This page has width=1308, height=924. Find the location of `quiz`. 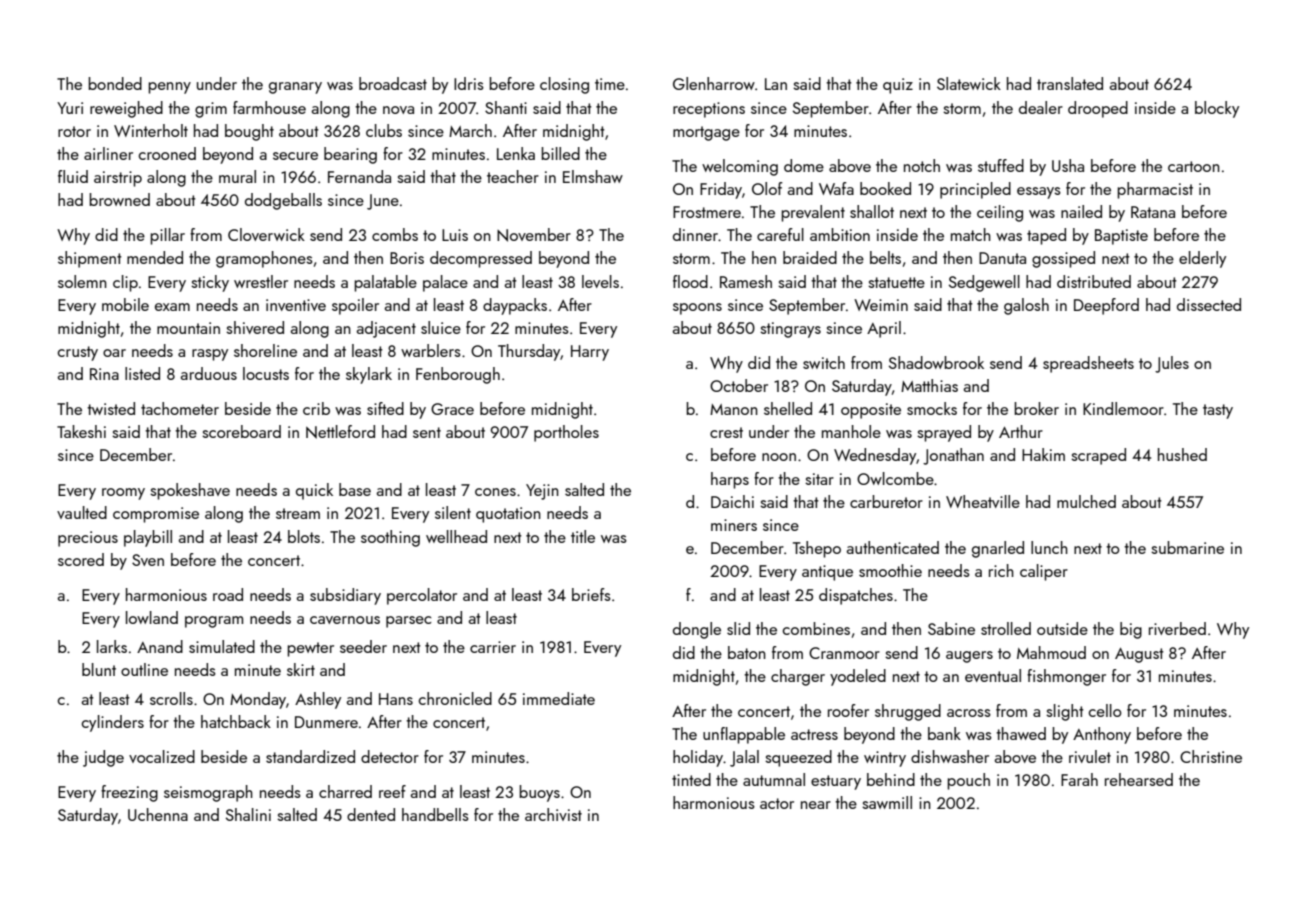

quiz is located at coordinates (898, 86).
